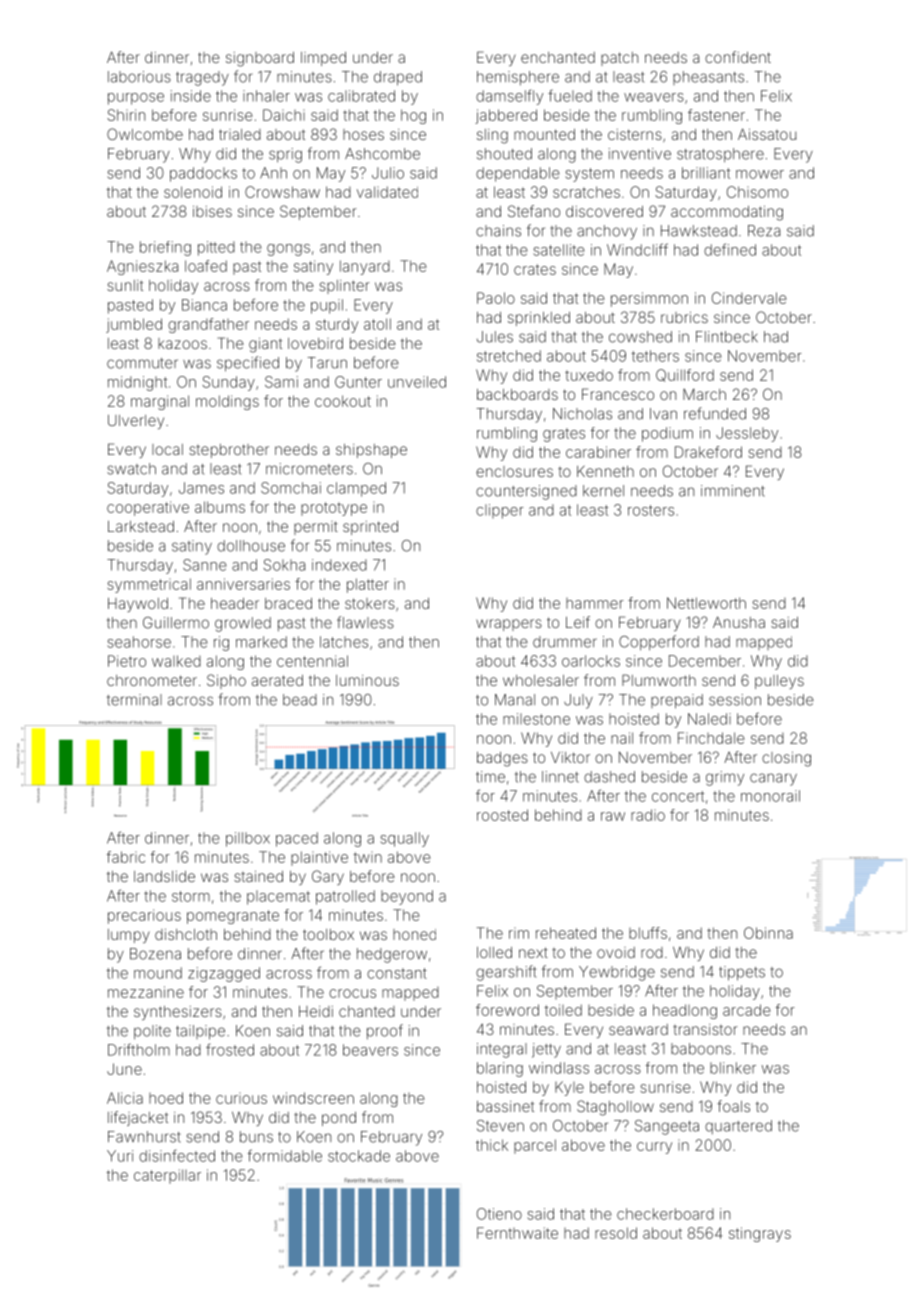 Image resolution: width=924 pixels, height=1308 pixels. Describe the element at coordinates (715, 413) in the screenshot. I see `refunded` at that location.
